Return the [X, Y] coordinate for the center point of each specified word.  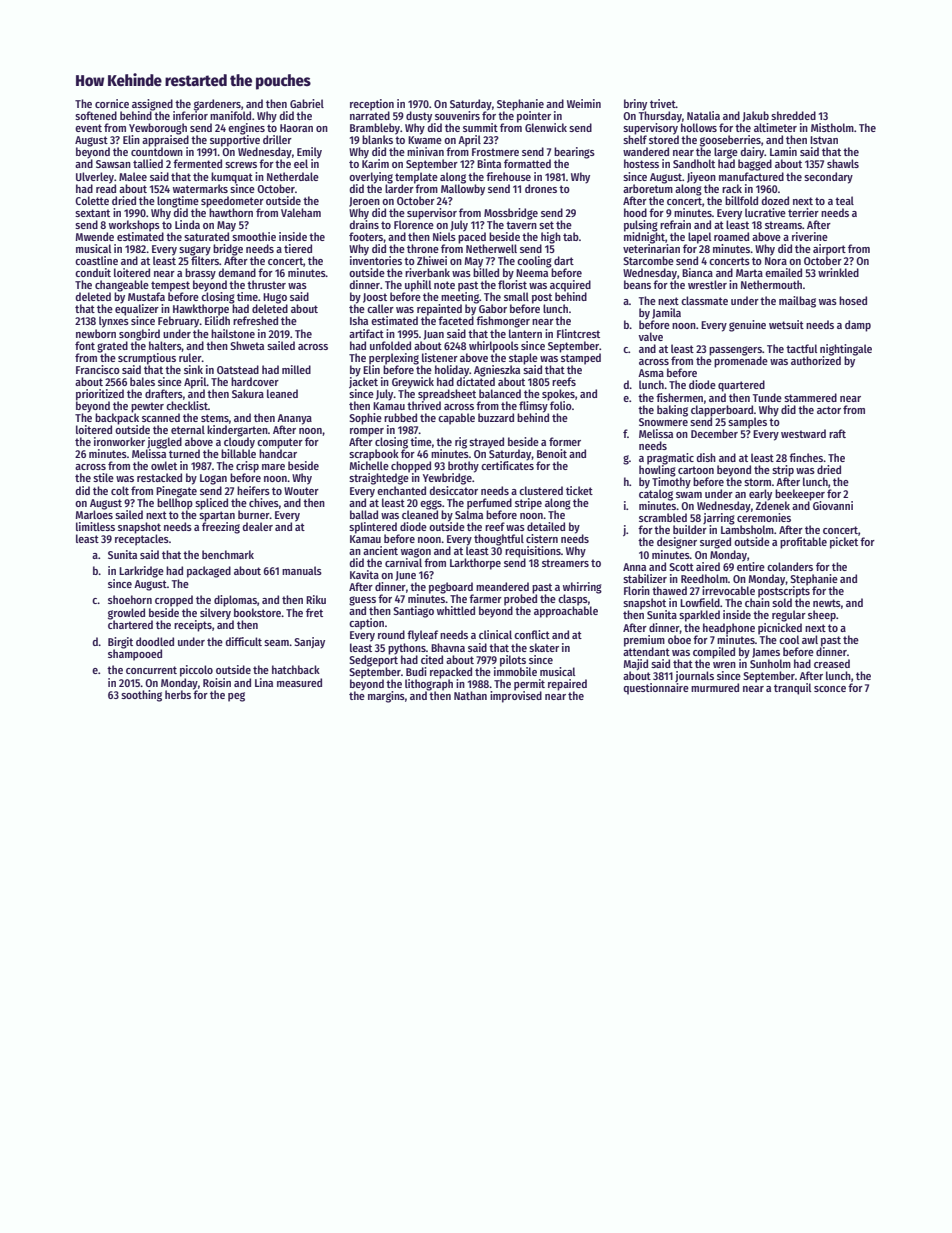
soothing [141, 696]
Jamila [666, 313]
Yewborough [158, 129]
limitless [95, 526]
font [85, 345]
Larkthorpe [475, 564]
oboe [679, 639]
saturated [206, 236]
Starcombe [648, 260]
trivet [663, 103]
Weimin [584, 103]
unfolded [390, 345]
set [546, 225]
